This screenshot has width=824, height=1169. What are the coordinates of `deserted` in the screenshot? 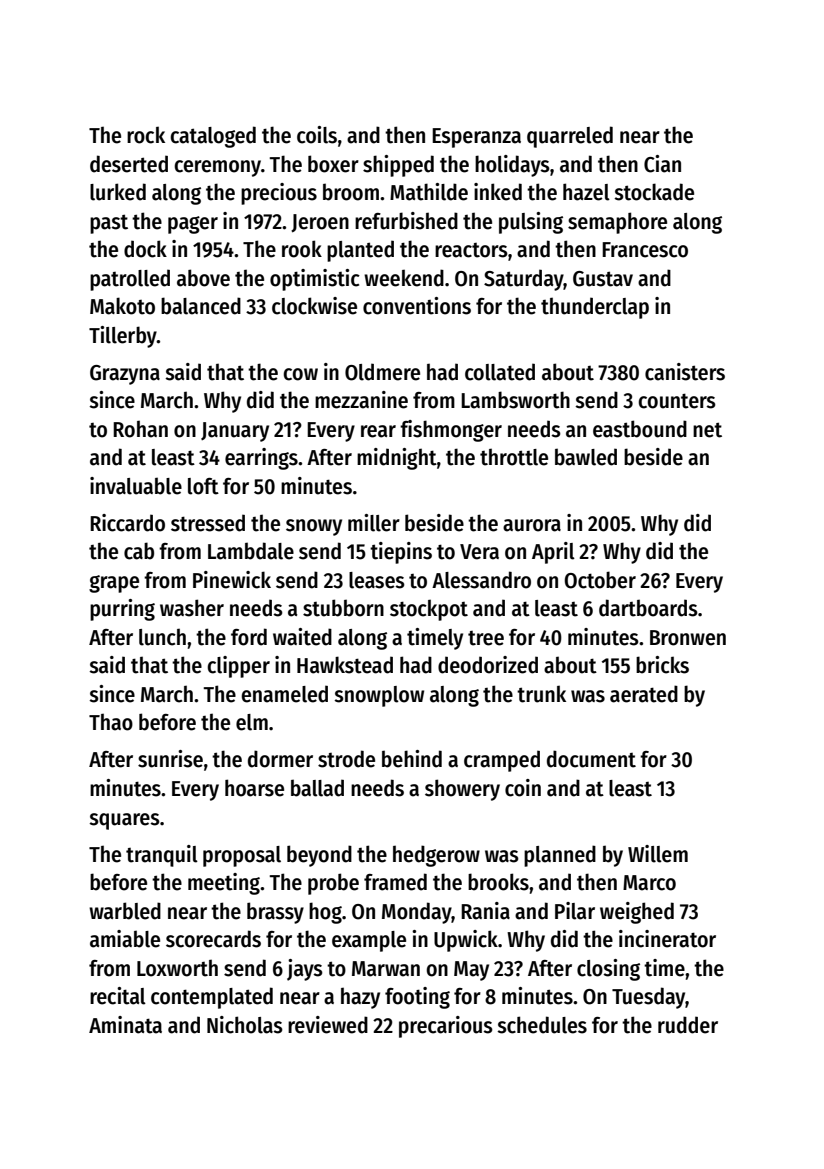 It's located at (129, 164).
